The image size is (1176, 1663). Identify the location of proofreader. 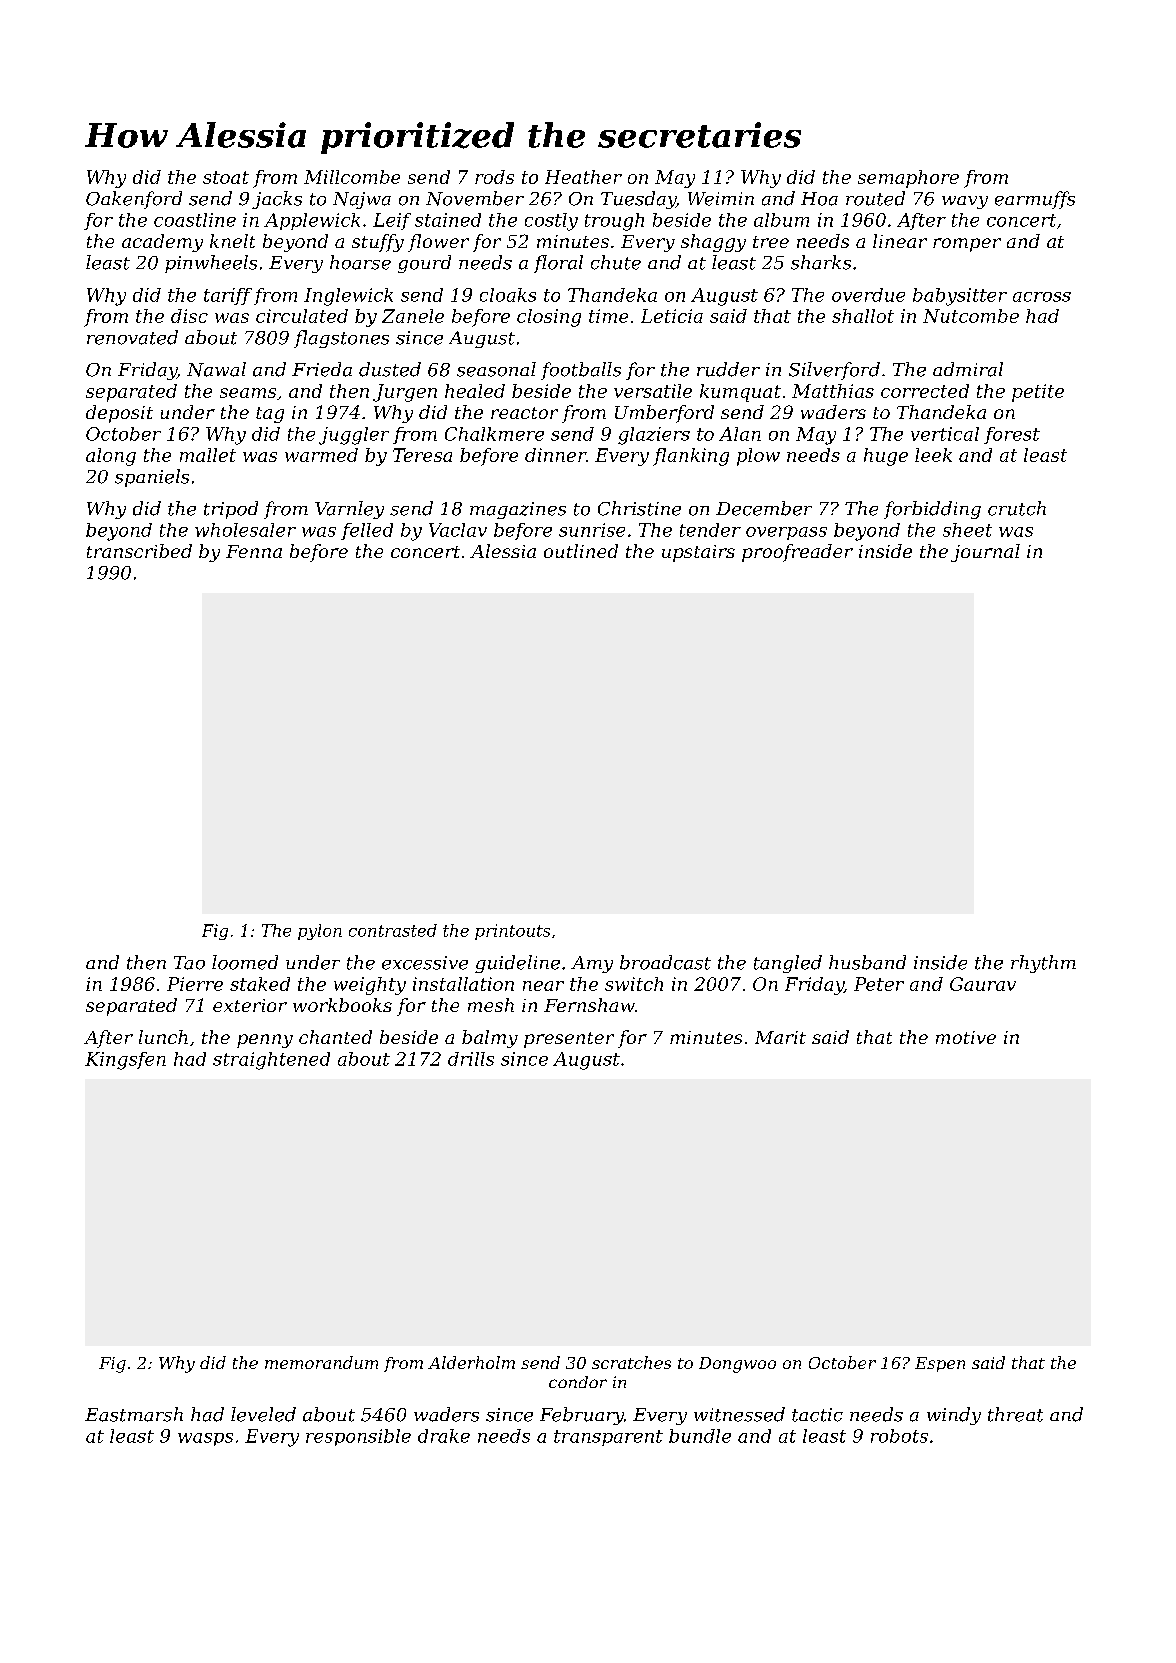
(797, 553).
